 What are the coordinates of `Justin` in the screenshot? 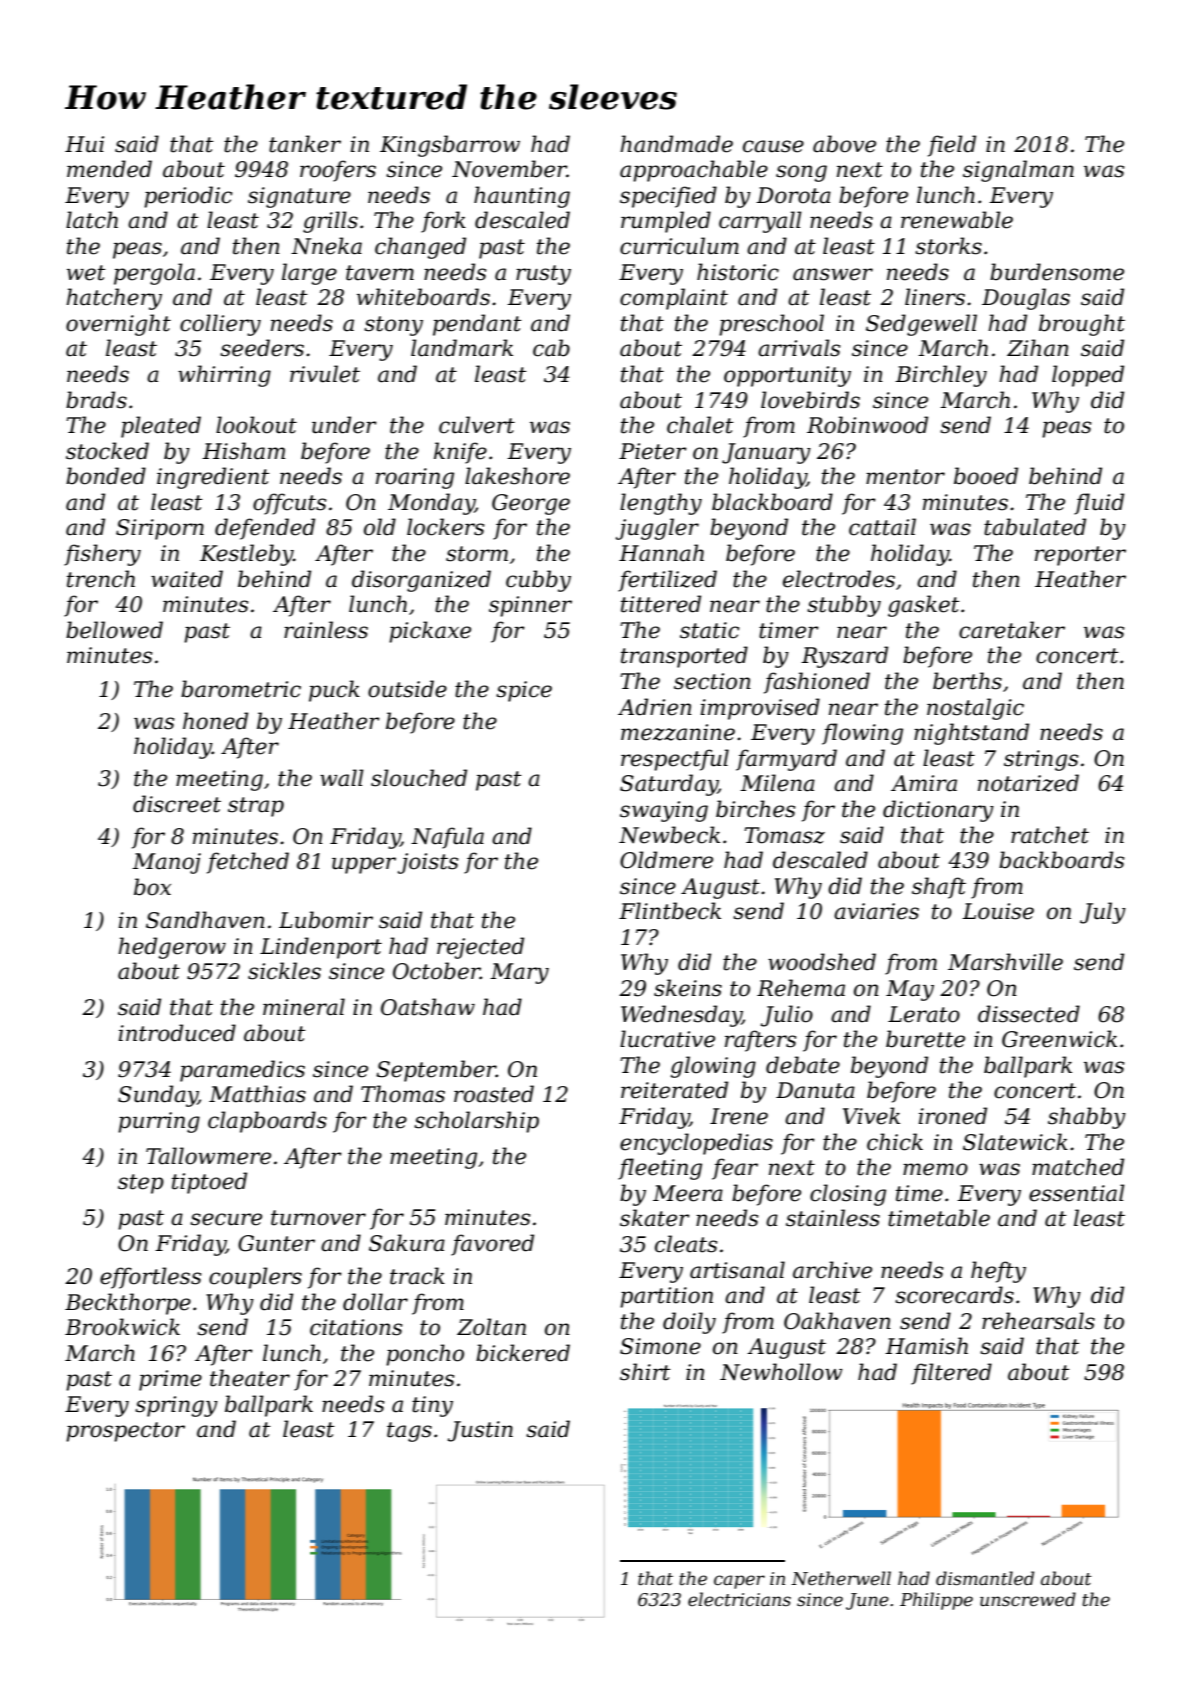 It's located at (480, 1431).
